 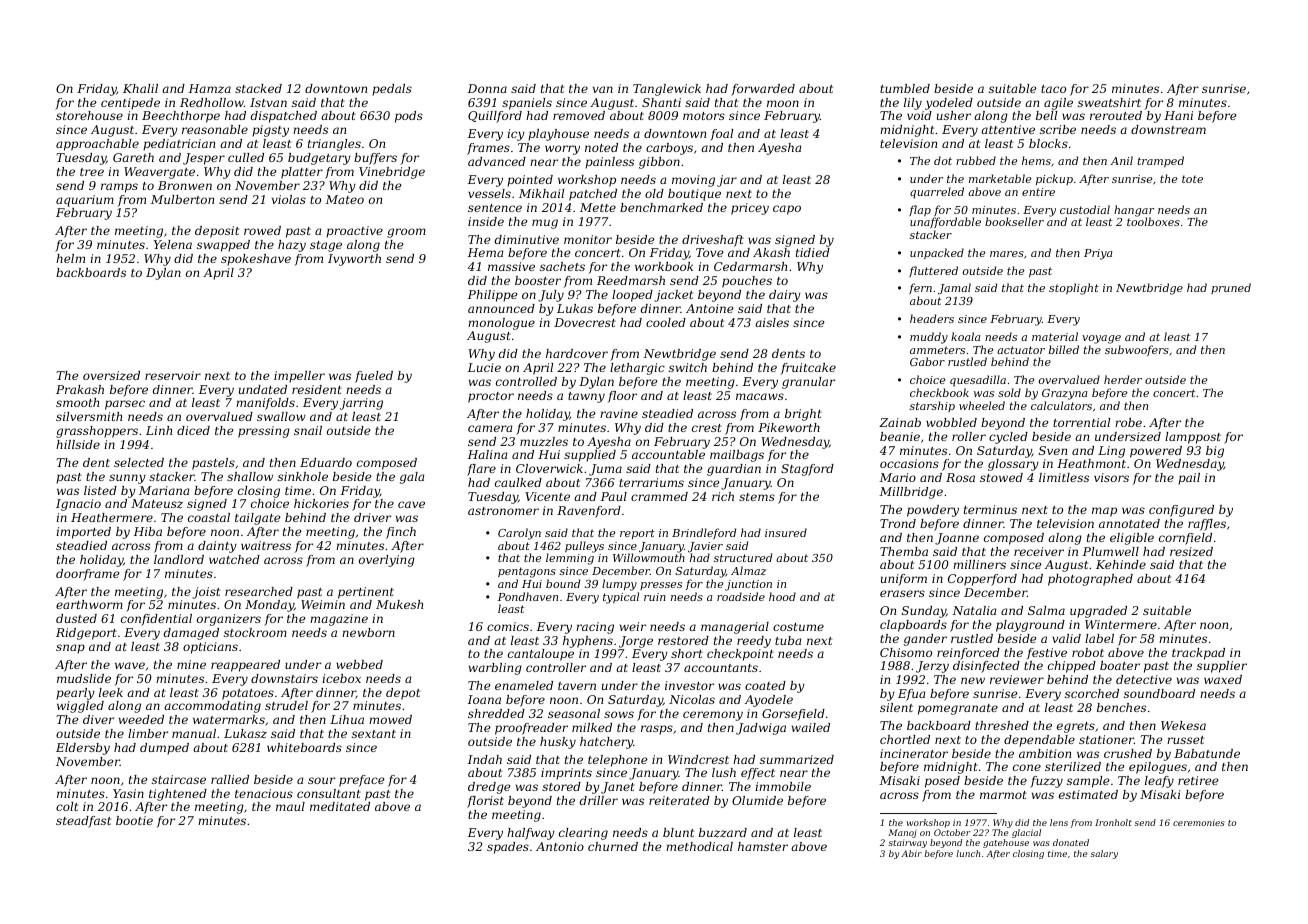 What do you see at coordinates (688, 367) in the image?
I see `switch` at bounding box center [688, 367].
